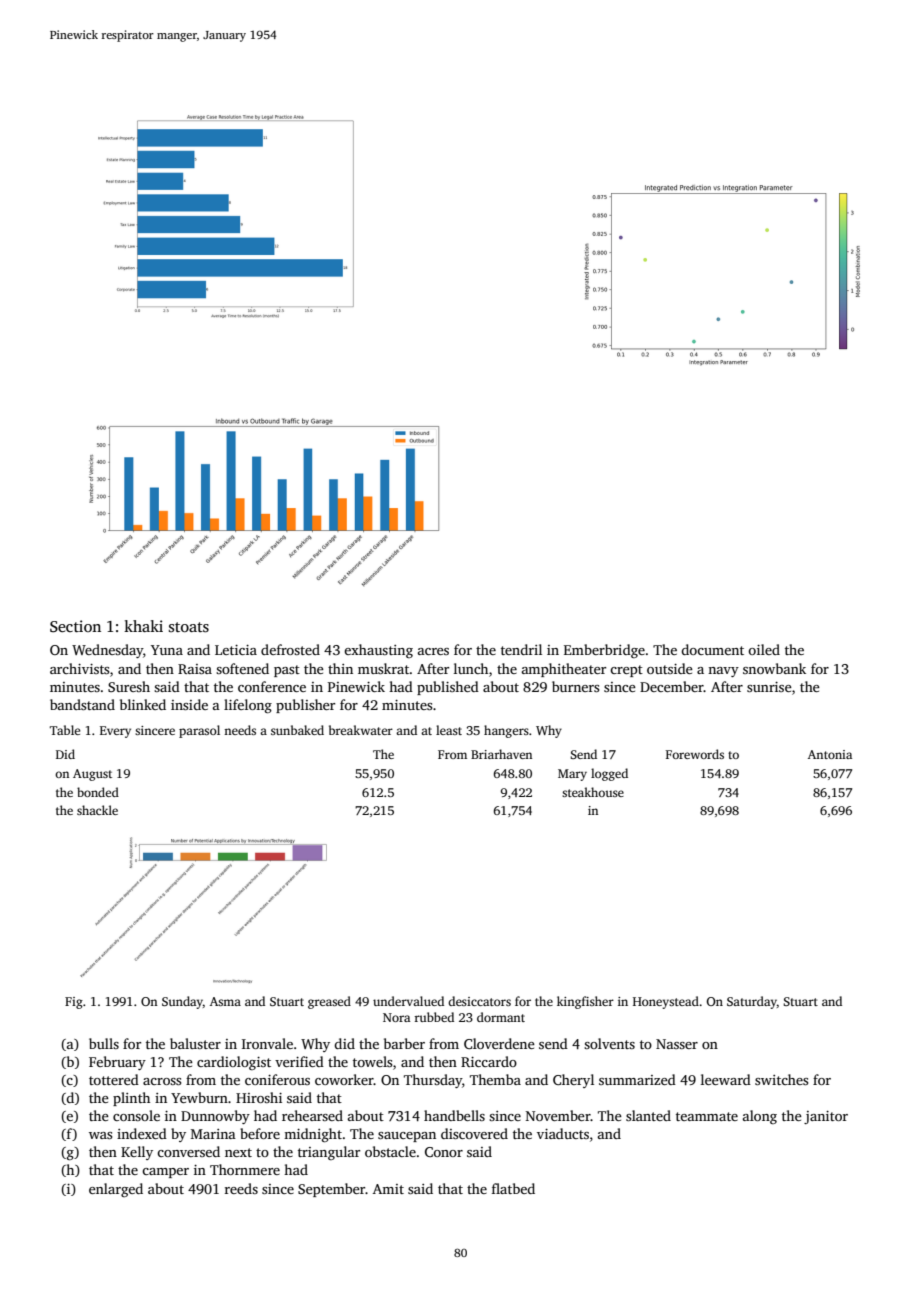  Describe the element at coordinates (97, 810) in the screenshot. I see `shackle` at that location.
